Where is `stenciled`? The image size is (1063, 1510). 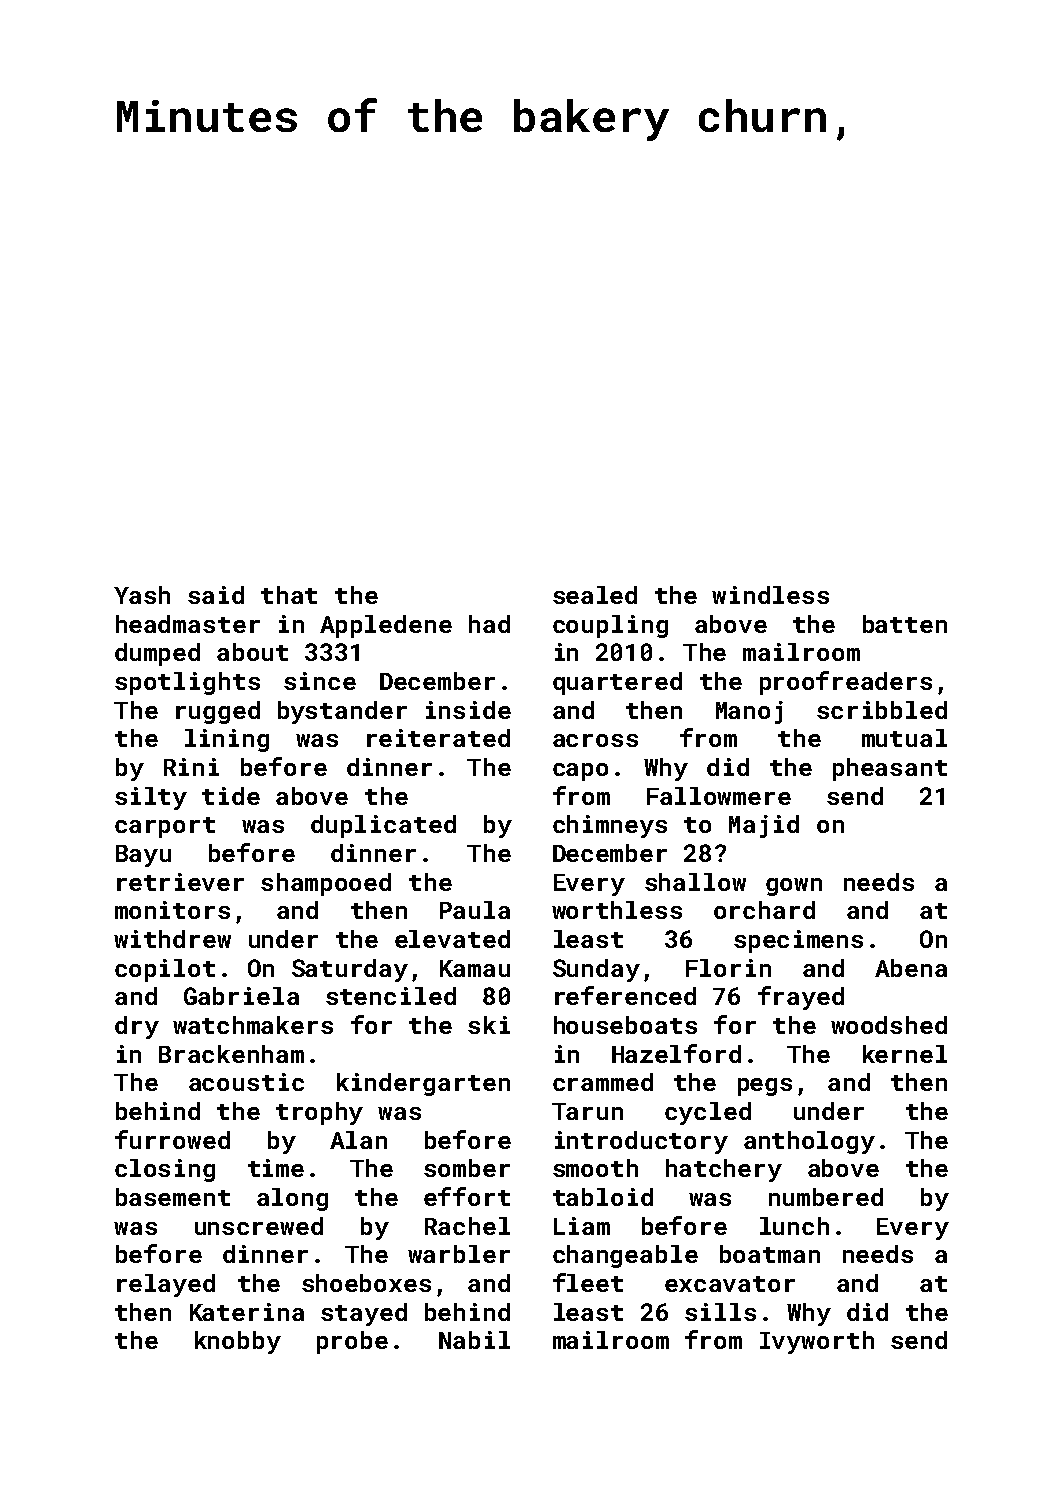
stenciled is located at coordinates (391, 996).
